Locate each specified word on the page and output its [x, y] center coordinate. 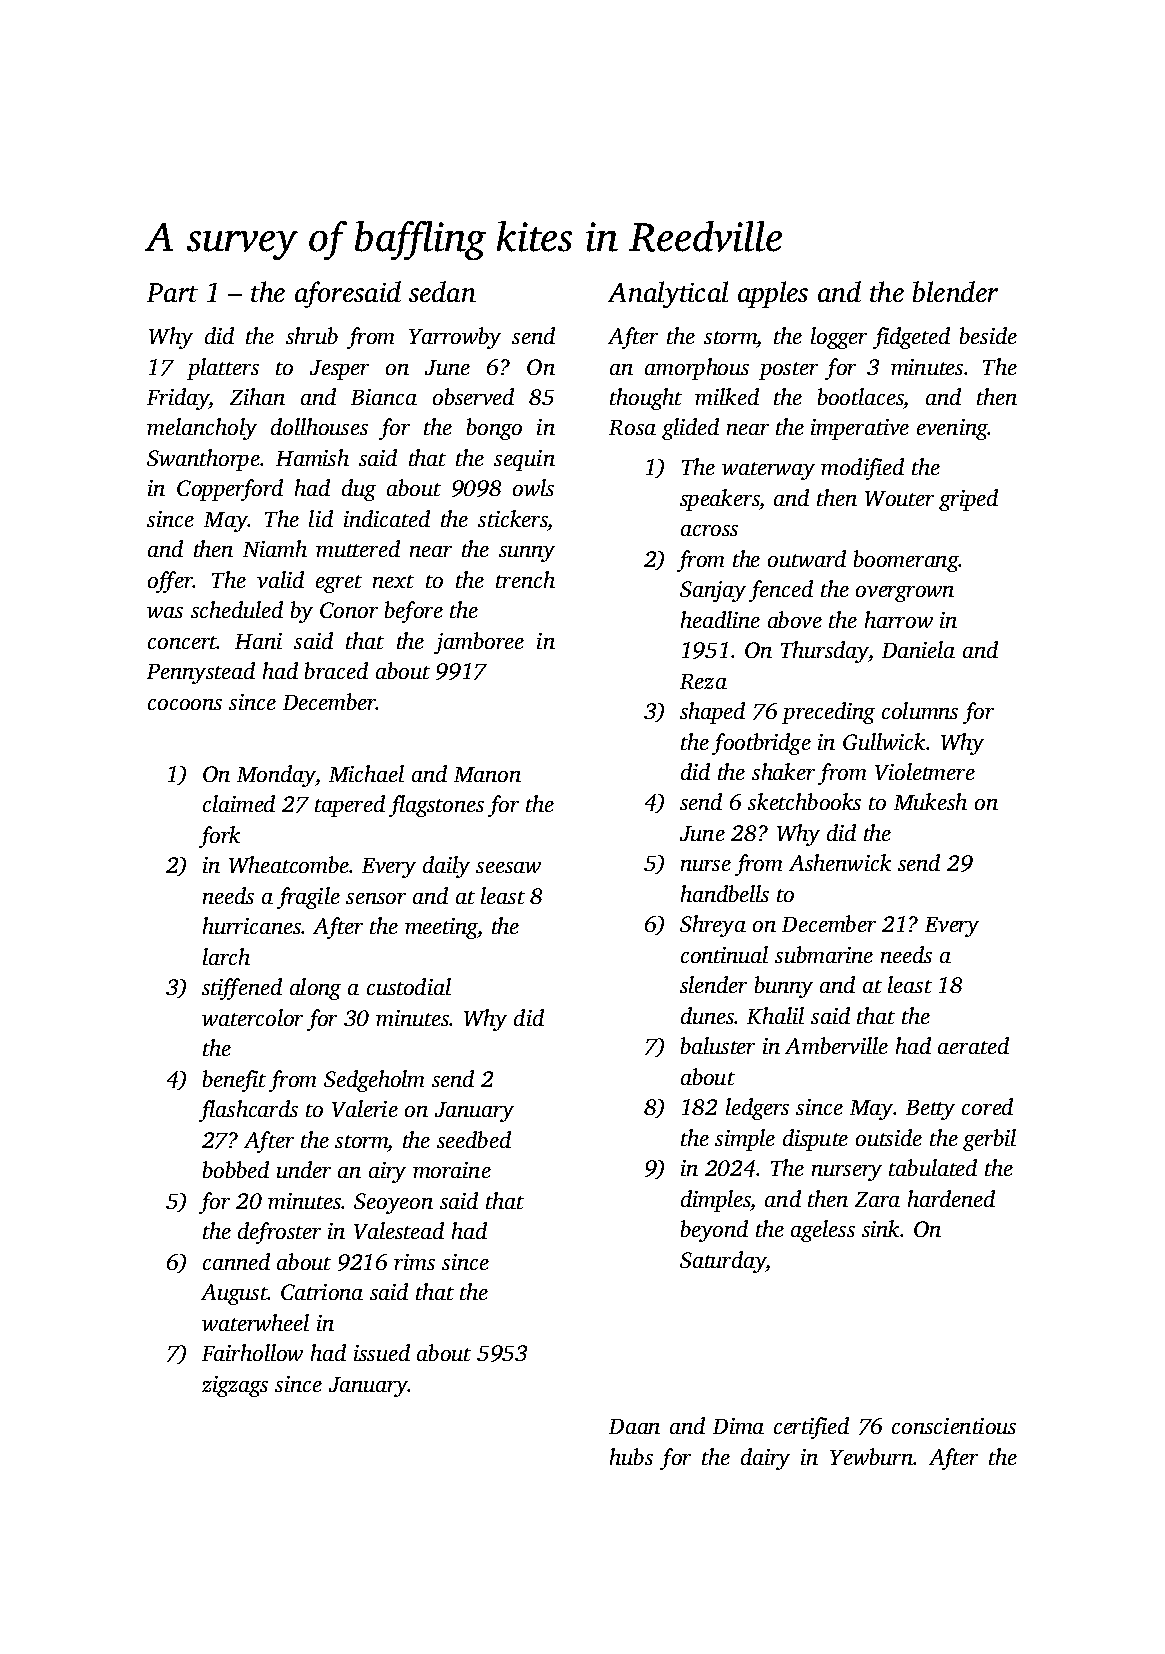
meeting [441, 928]
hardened [951, 1198]
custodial [409, 986]
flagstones [436, 806]
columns [920, 710]
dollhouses [319, 426]
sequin [524, 460]
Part [172, 292]
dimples [716, 1201]
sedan [442, 291]
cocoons [185, 704]
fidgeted [911, 338]
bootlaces [861, 396]
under [304, 1169]
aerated [973, 1045]
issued [382, 1352]
